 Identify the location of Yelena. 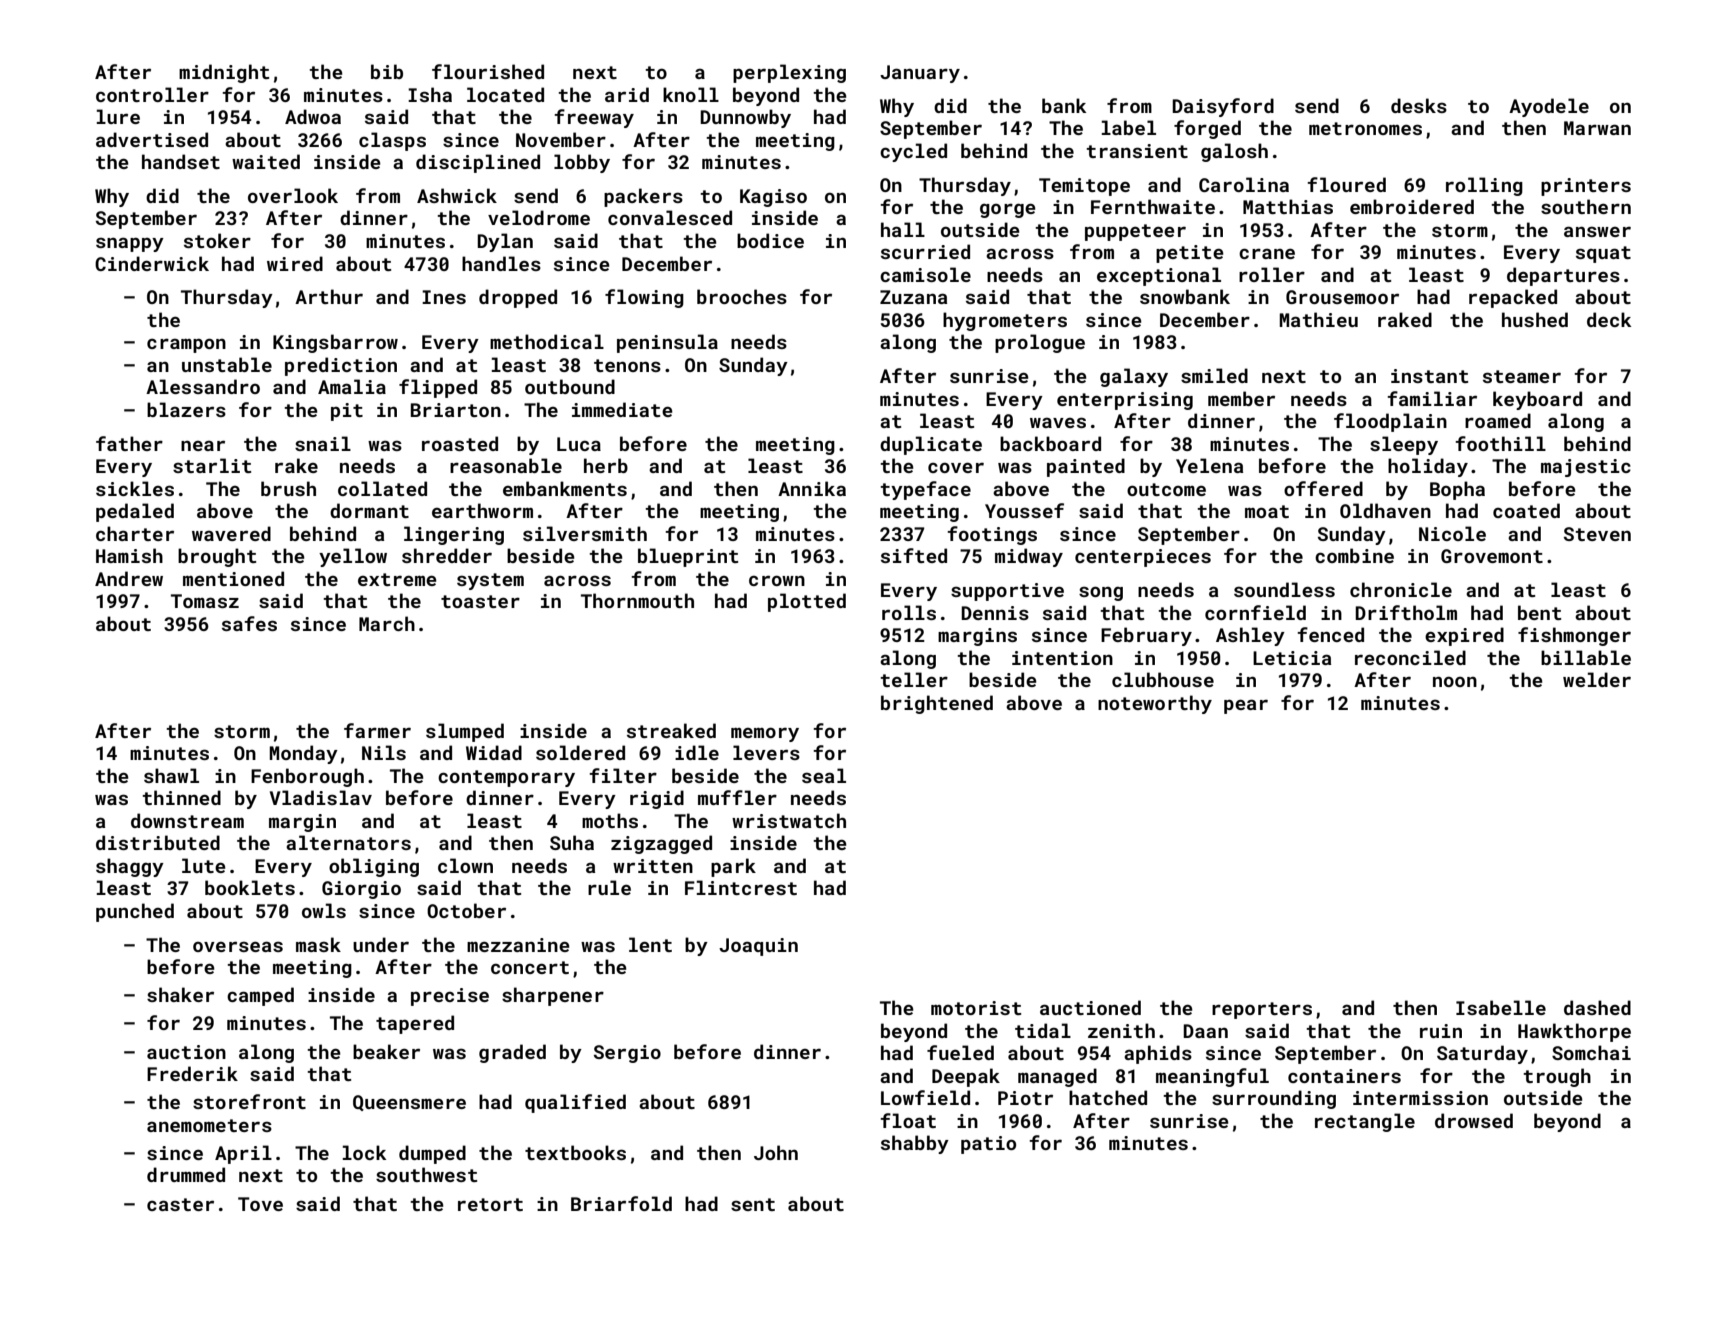
(1209, 465).
